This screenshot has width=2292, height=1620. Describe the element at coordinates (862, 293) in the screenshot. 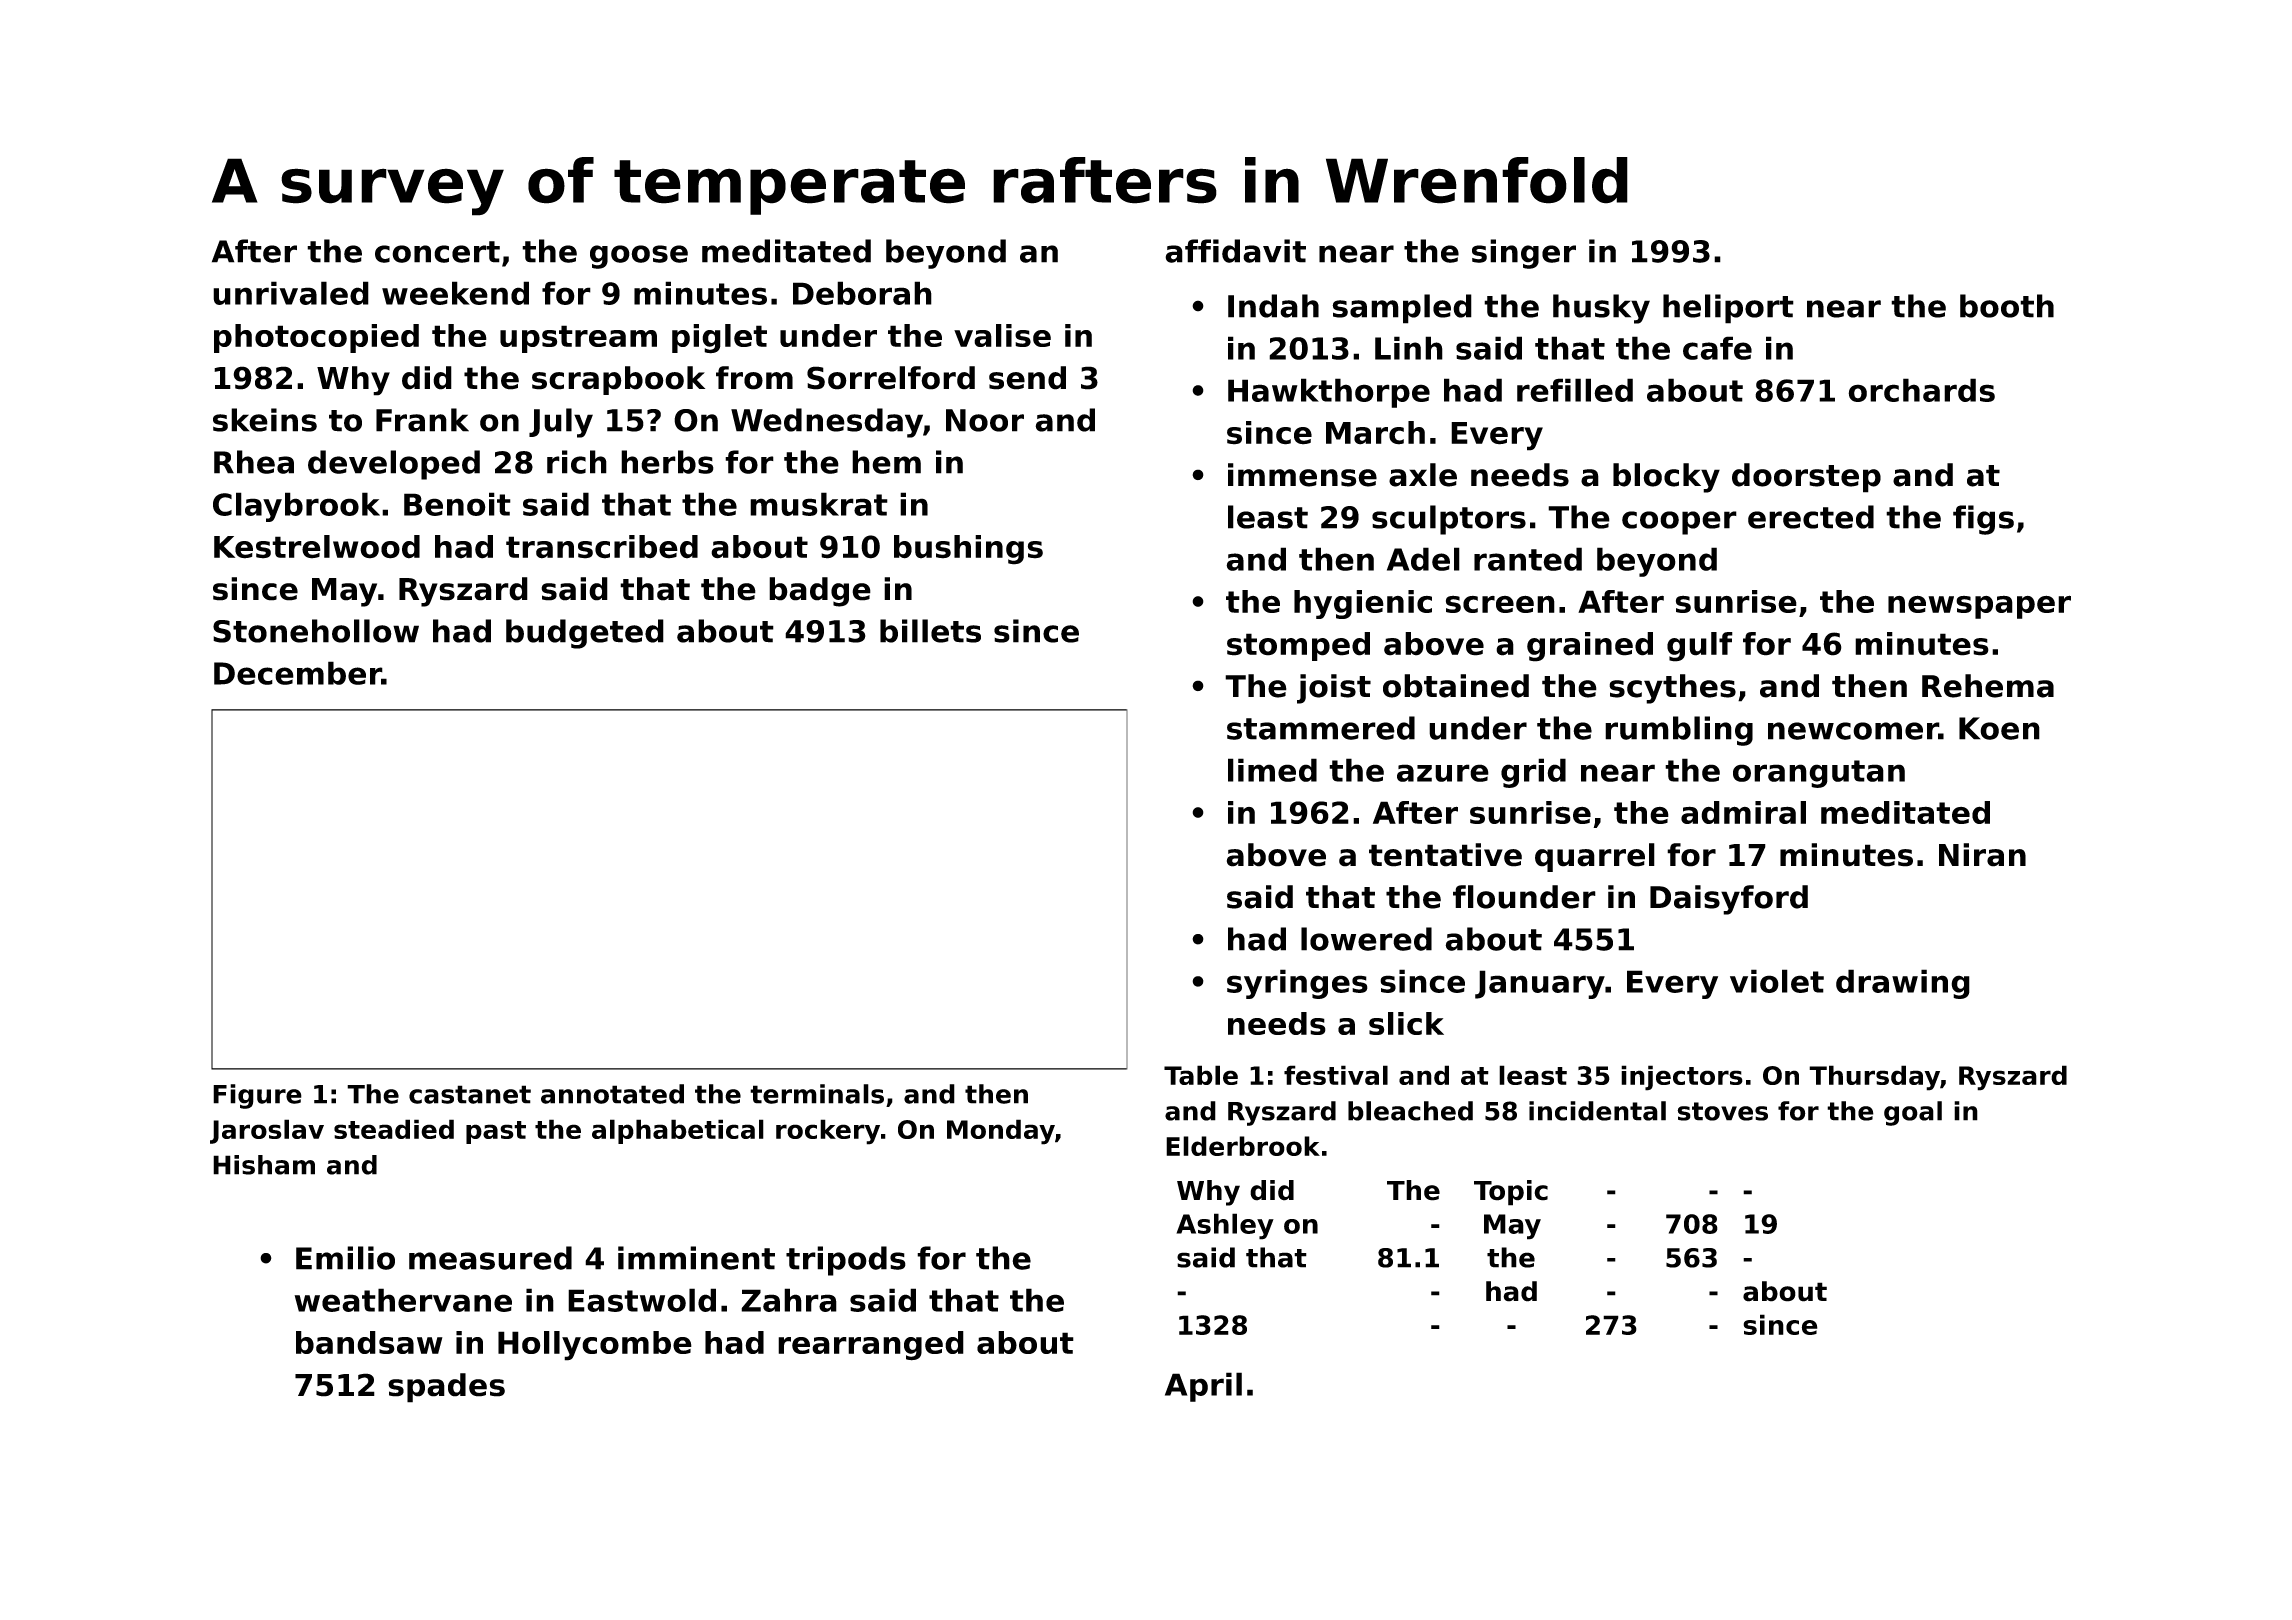

I see `Deborah` at that location.
